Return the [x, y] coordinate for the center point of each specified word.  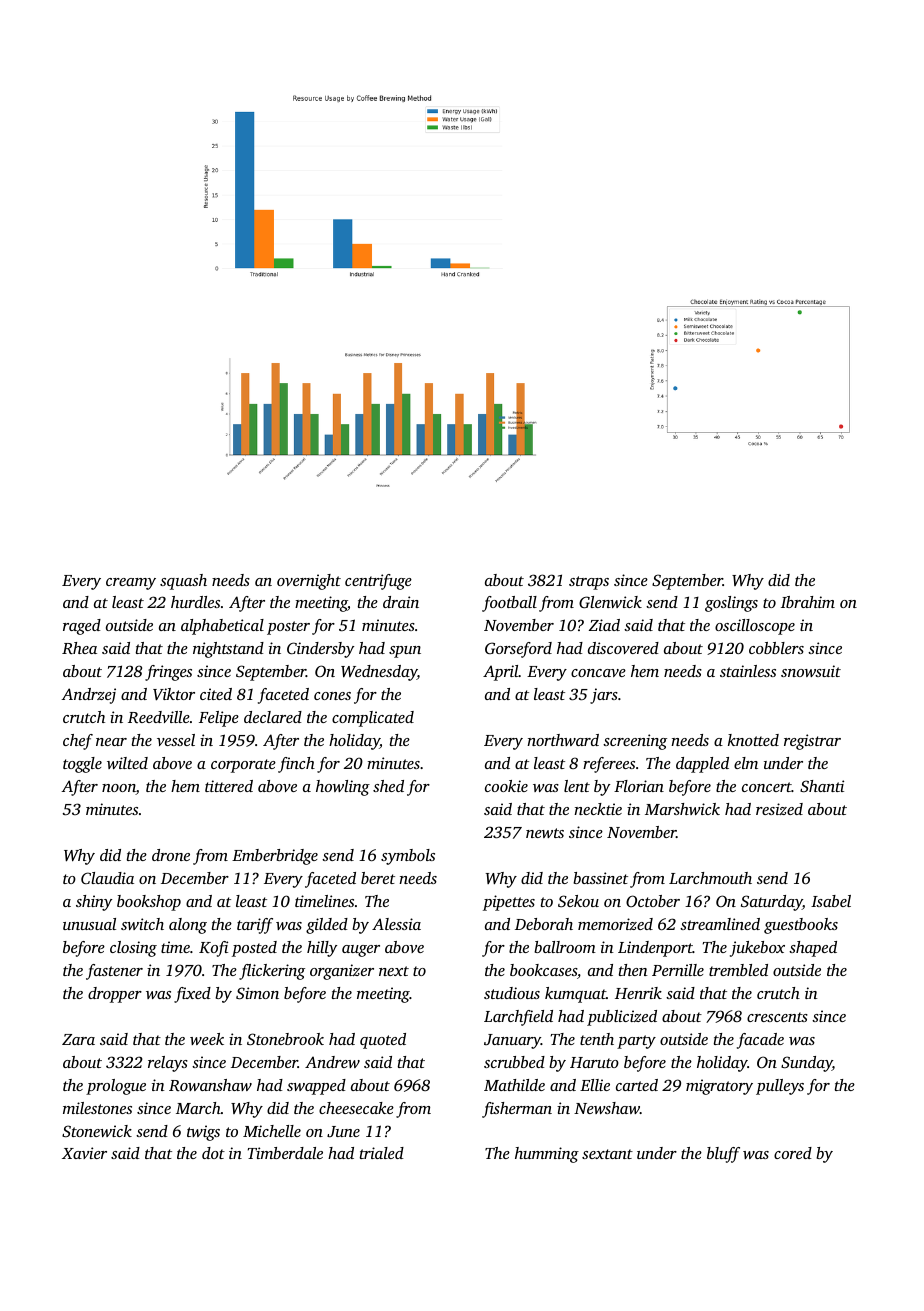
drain [401, 602]
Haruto [594, 1062]
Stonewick [97, 1131]
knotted [753, 740]
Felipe [219, 719]
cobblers [776, 648]
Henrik [638, 993]
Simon [257, 993]
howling [343, 788]
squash [183, 582]
